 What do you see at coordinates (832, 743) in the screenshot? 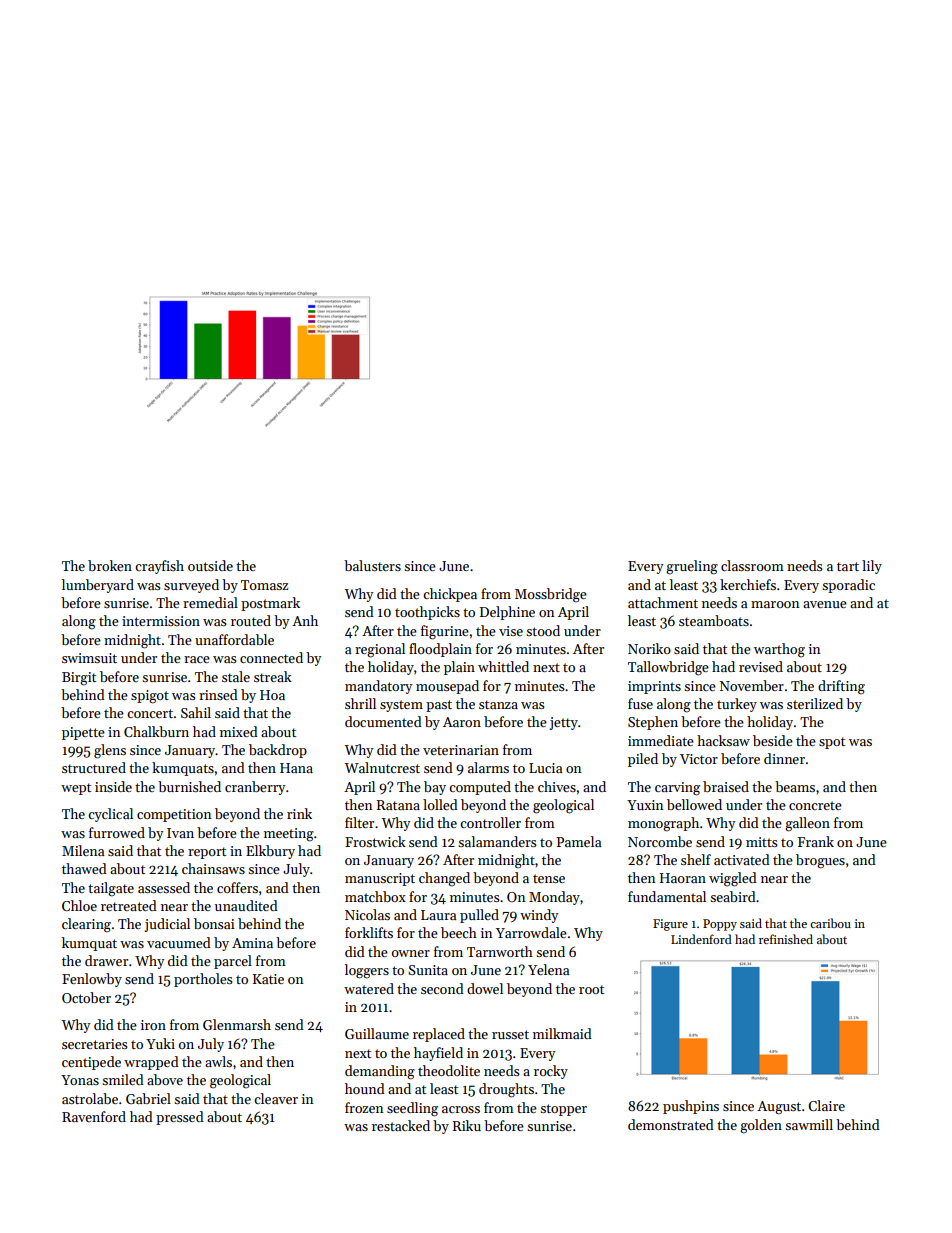
I see `spot` at bounding box center [832, 743].
